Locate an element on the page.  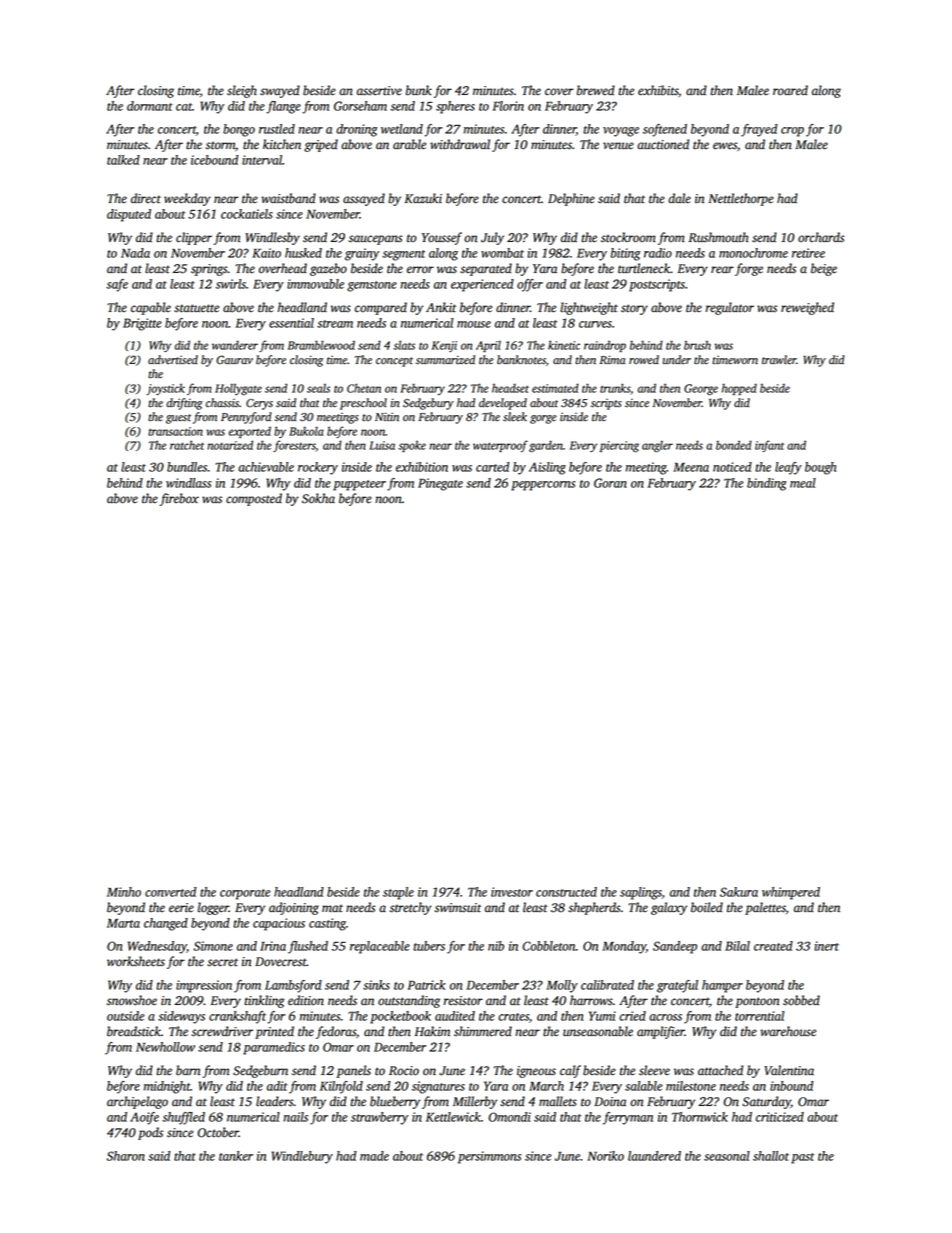
flange is located at coordinates (283, 107).
